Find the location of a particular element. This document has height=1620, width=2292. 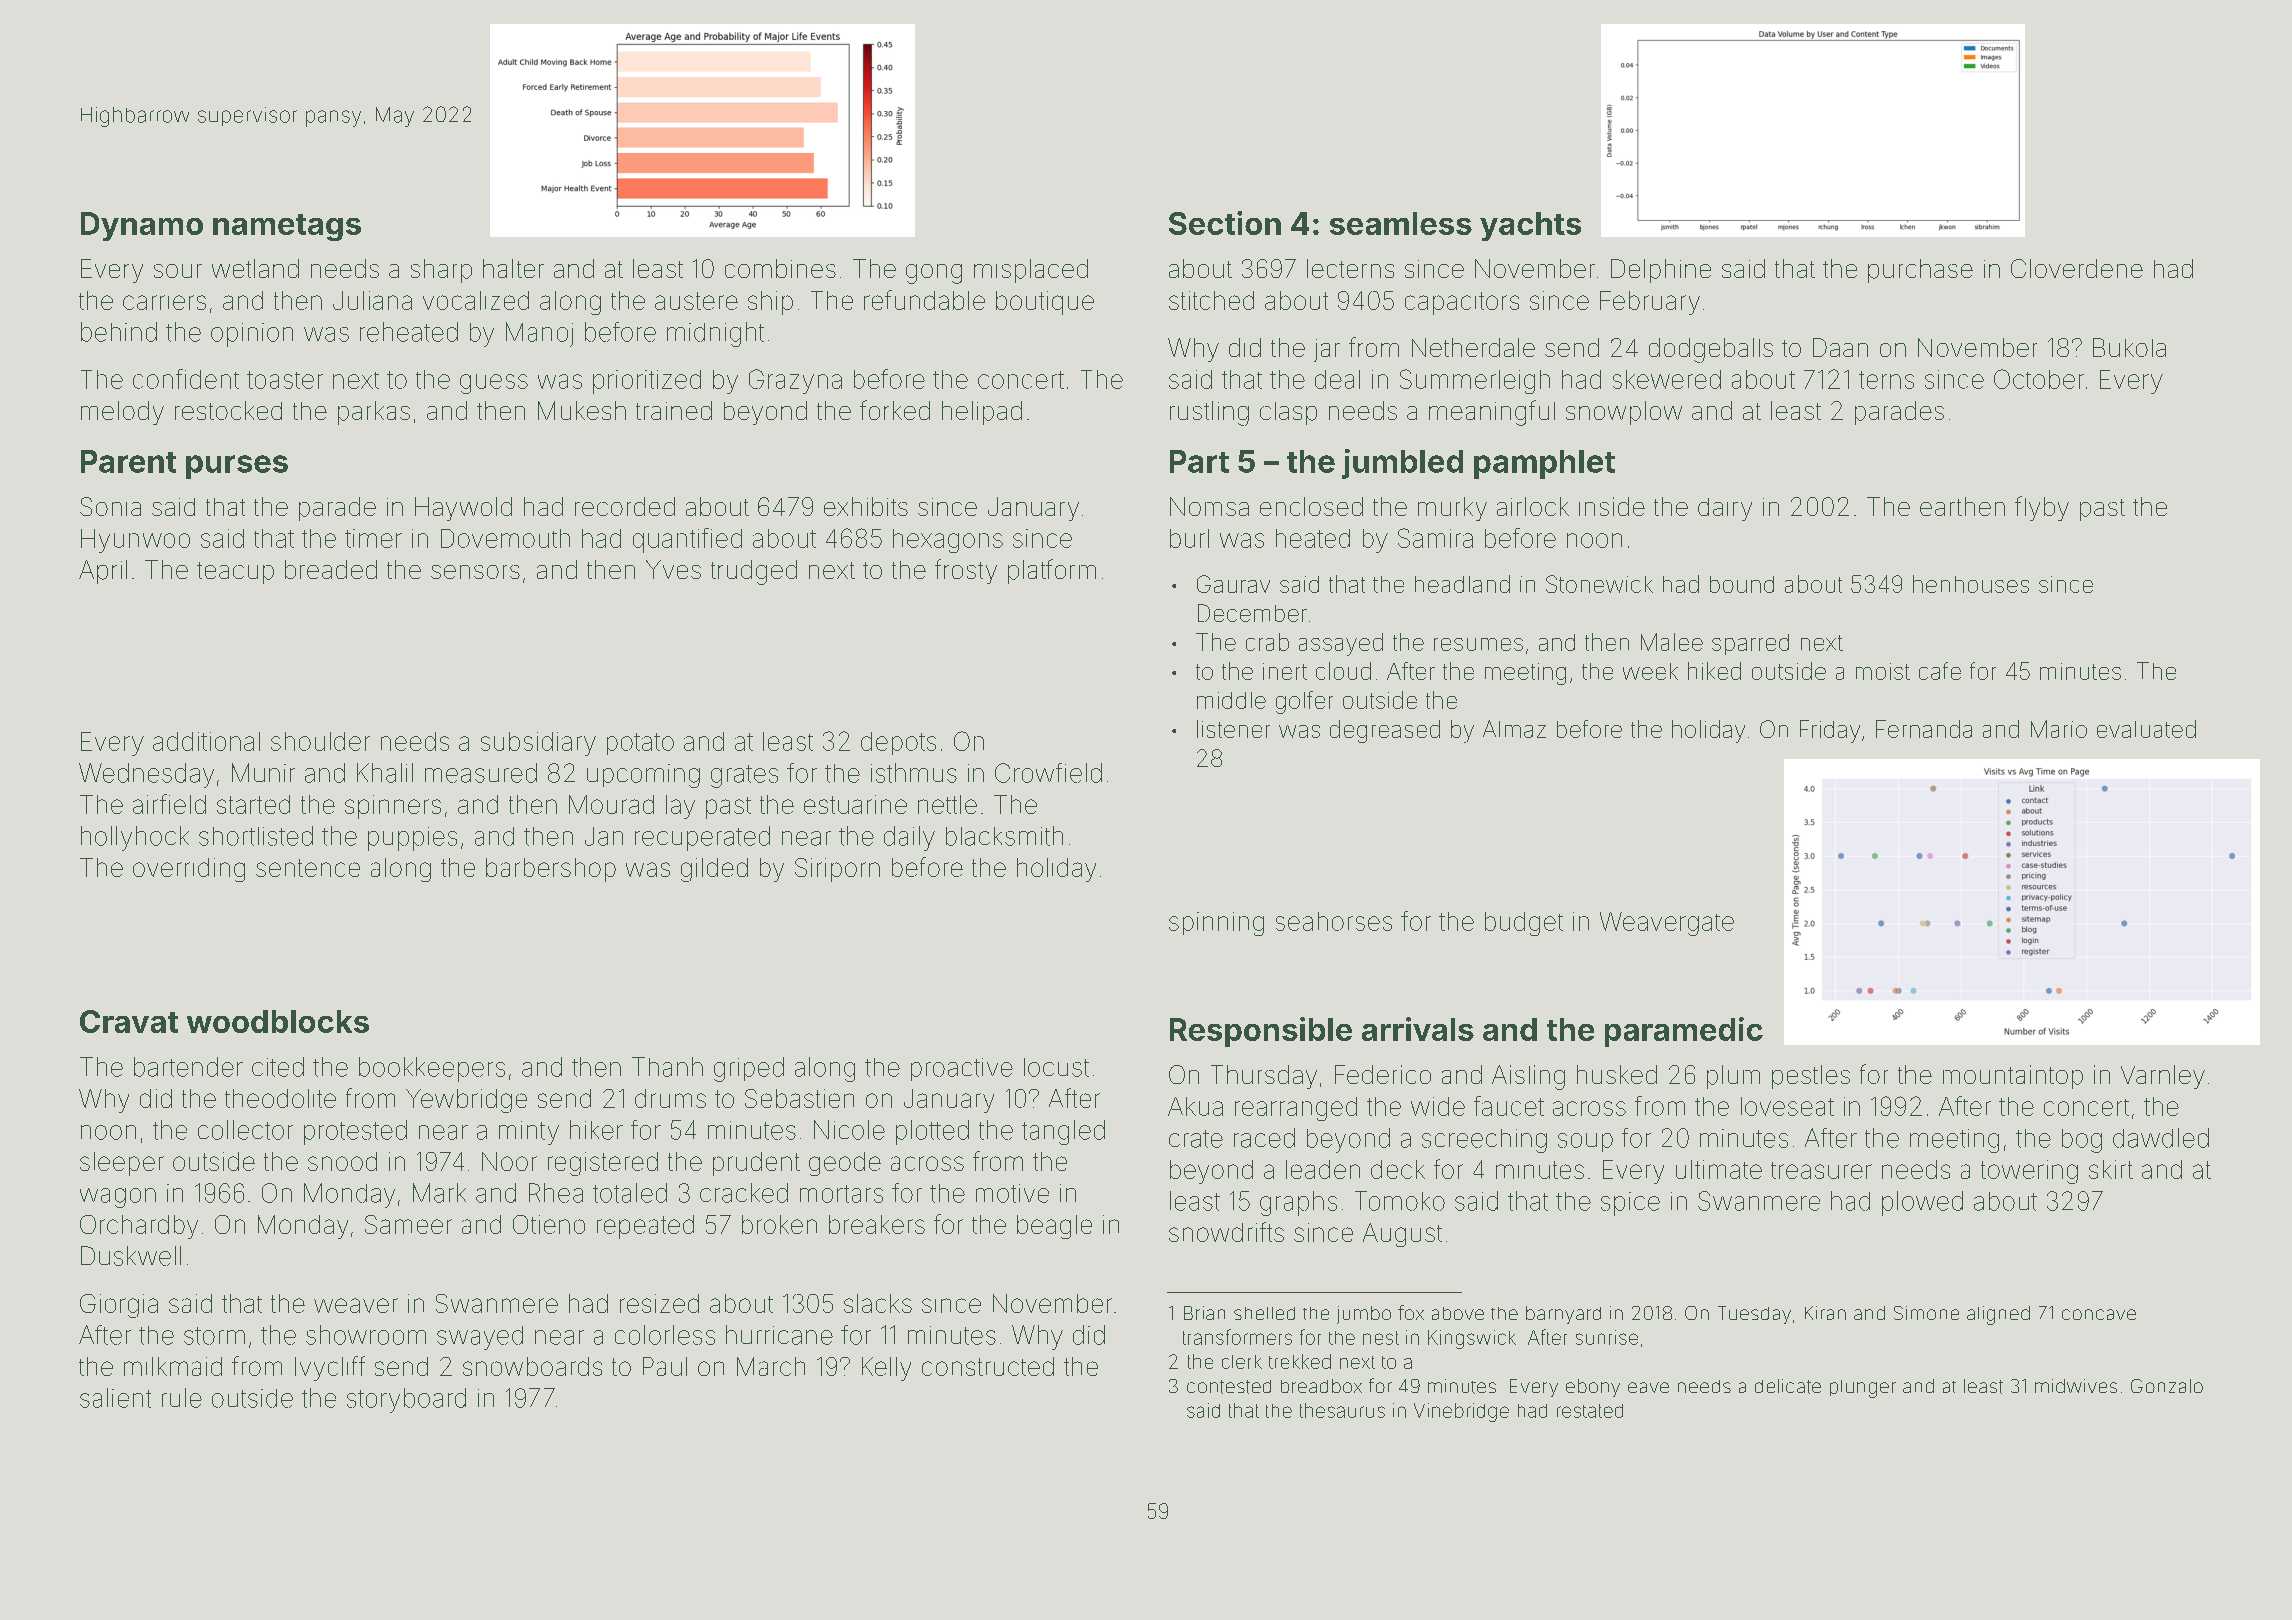

degreased is located at coordinates (1385, 731).
